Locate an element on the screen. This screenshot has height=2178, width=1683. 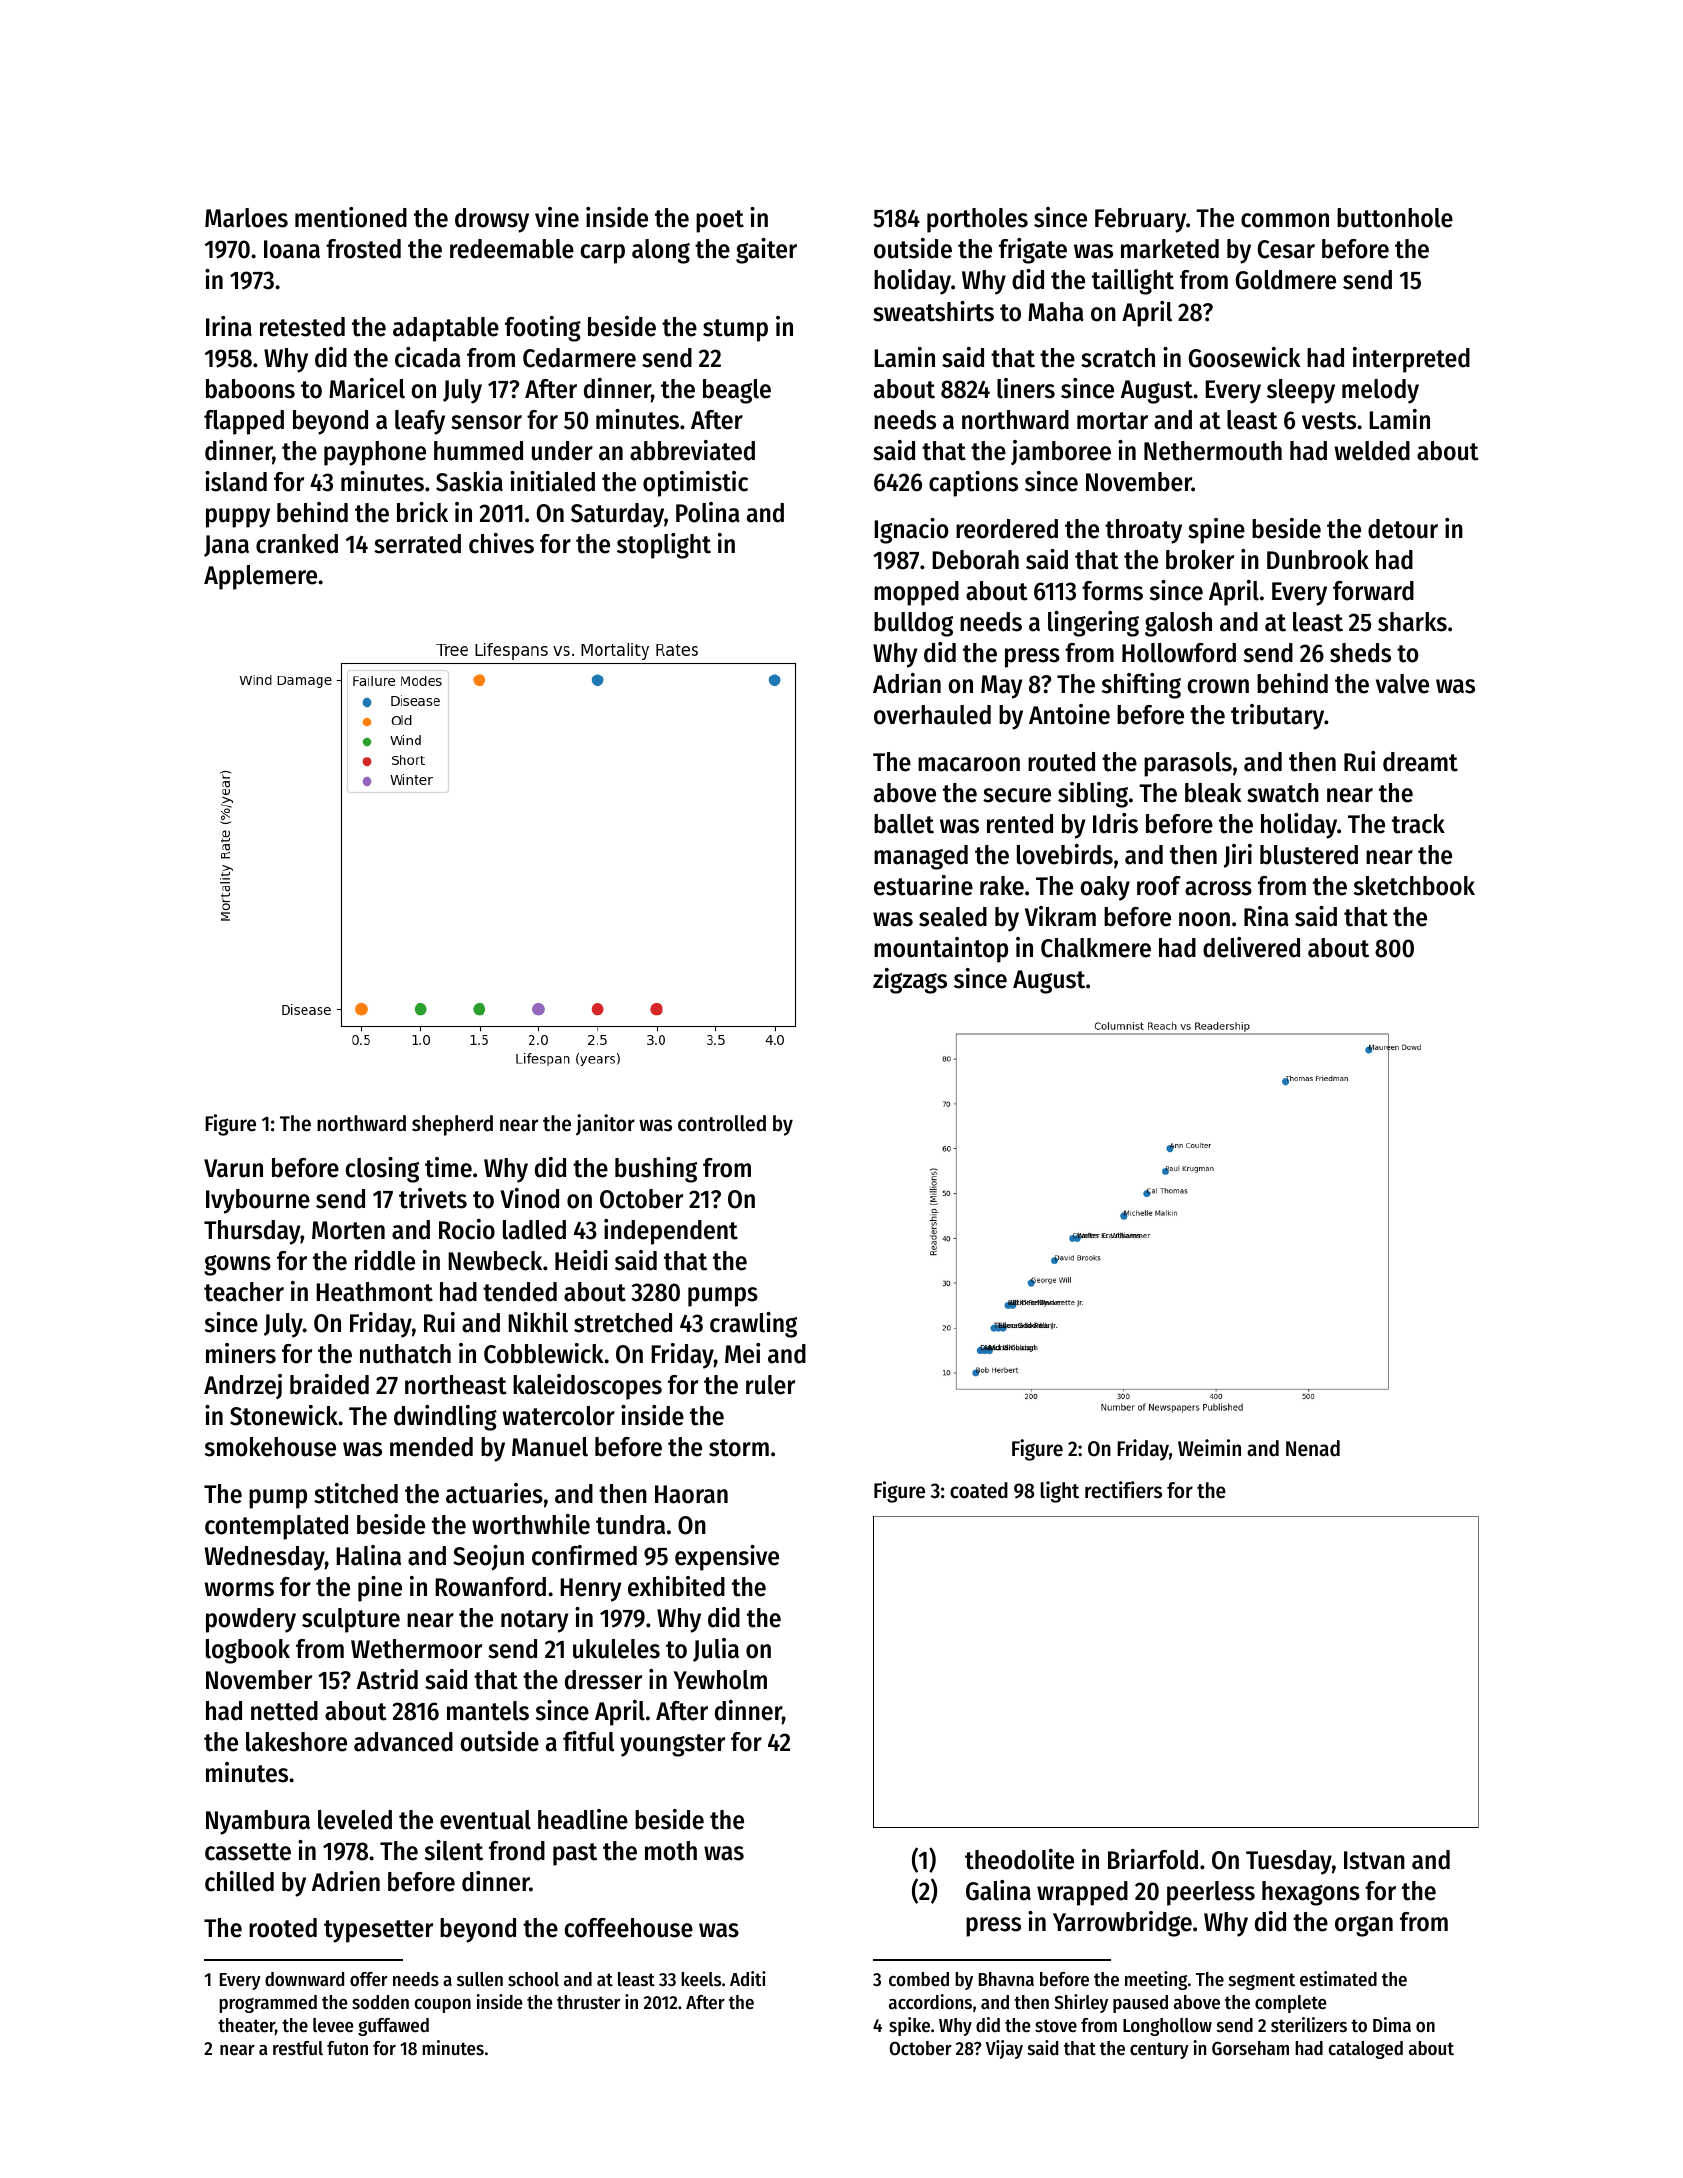
Nenad is located at coordinates (1313, 1448).
